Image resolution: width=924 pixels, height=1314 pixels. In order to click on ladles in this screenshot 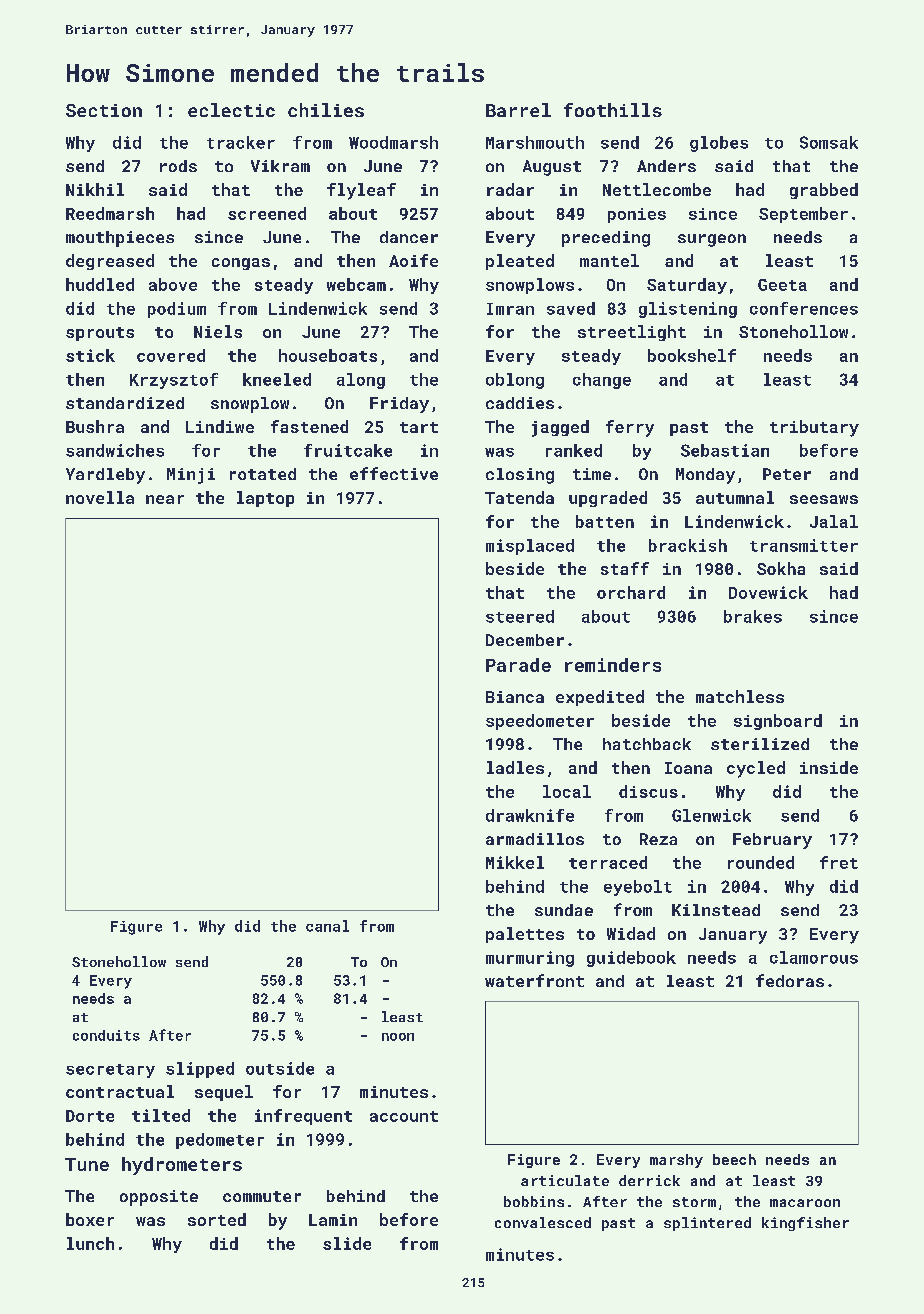, I will do `click(515, 767)`.
